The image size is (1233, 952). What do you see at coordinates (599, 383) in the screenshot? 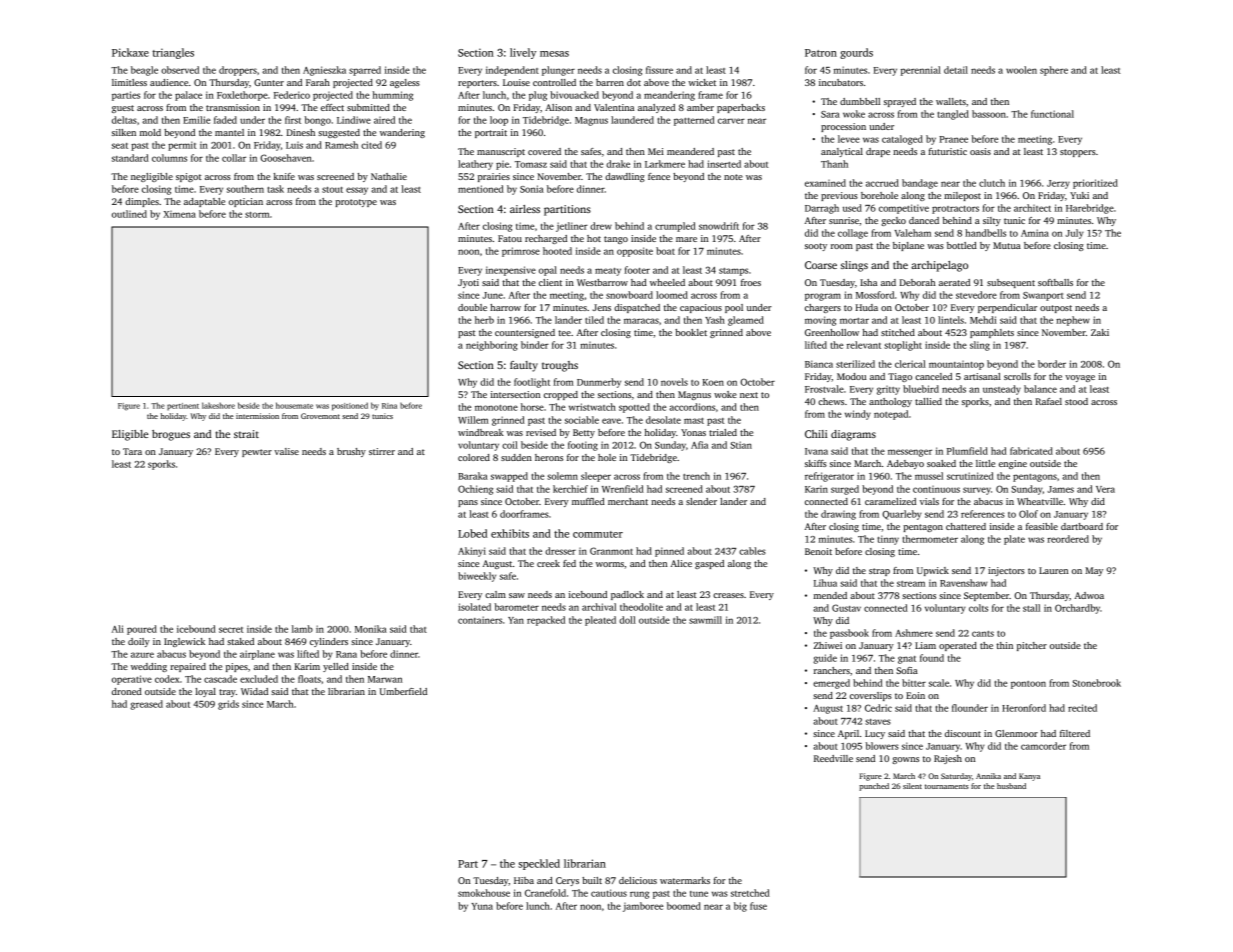
I see `Dunmerby` at bounding box center [599, 383].
